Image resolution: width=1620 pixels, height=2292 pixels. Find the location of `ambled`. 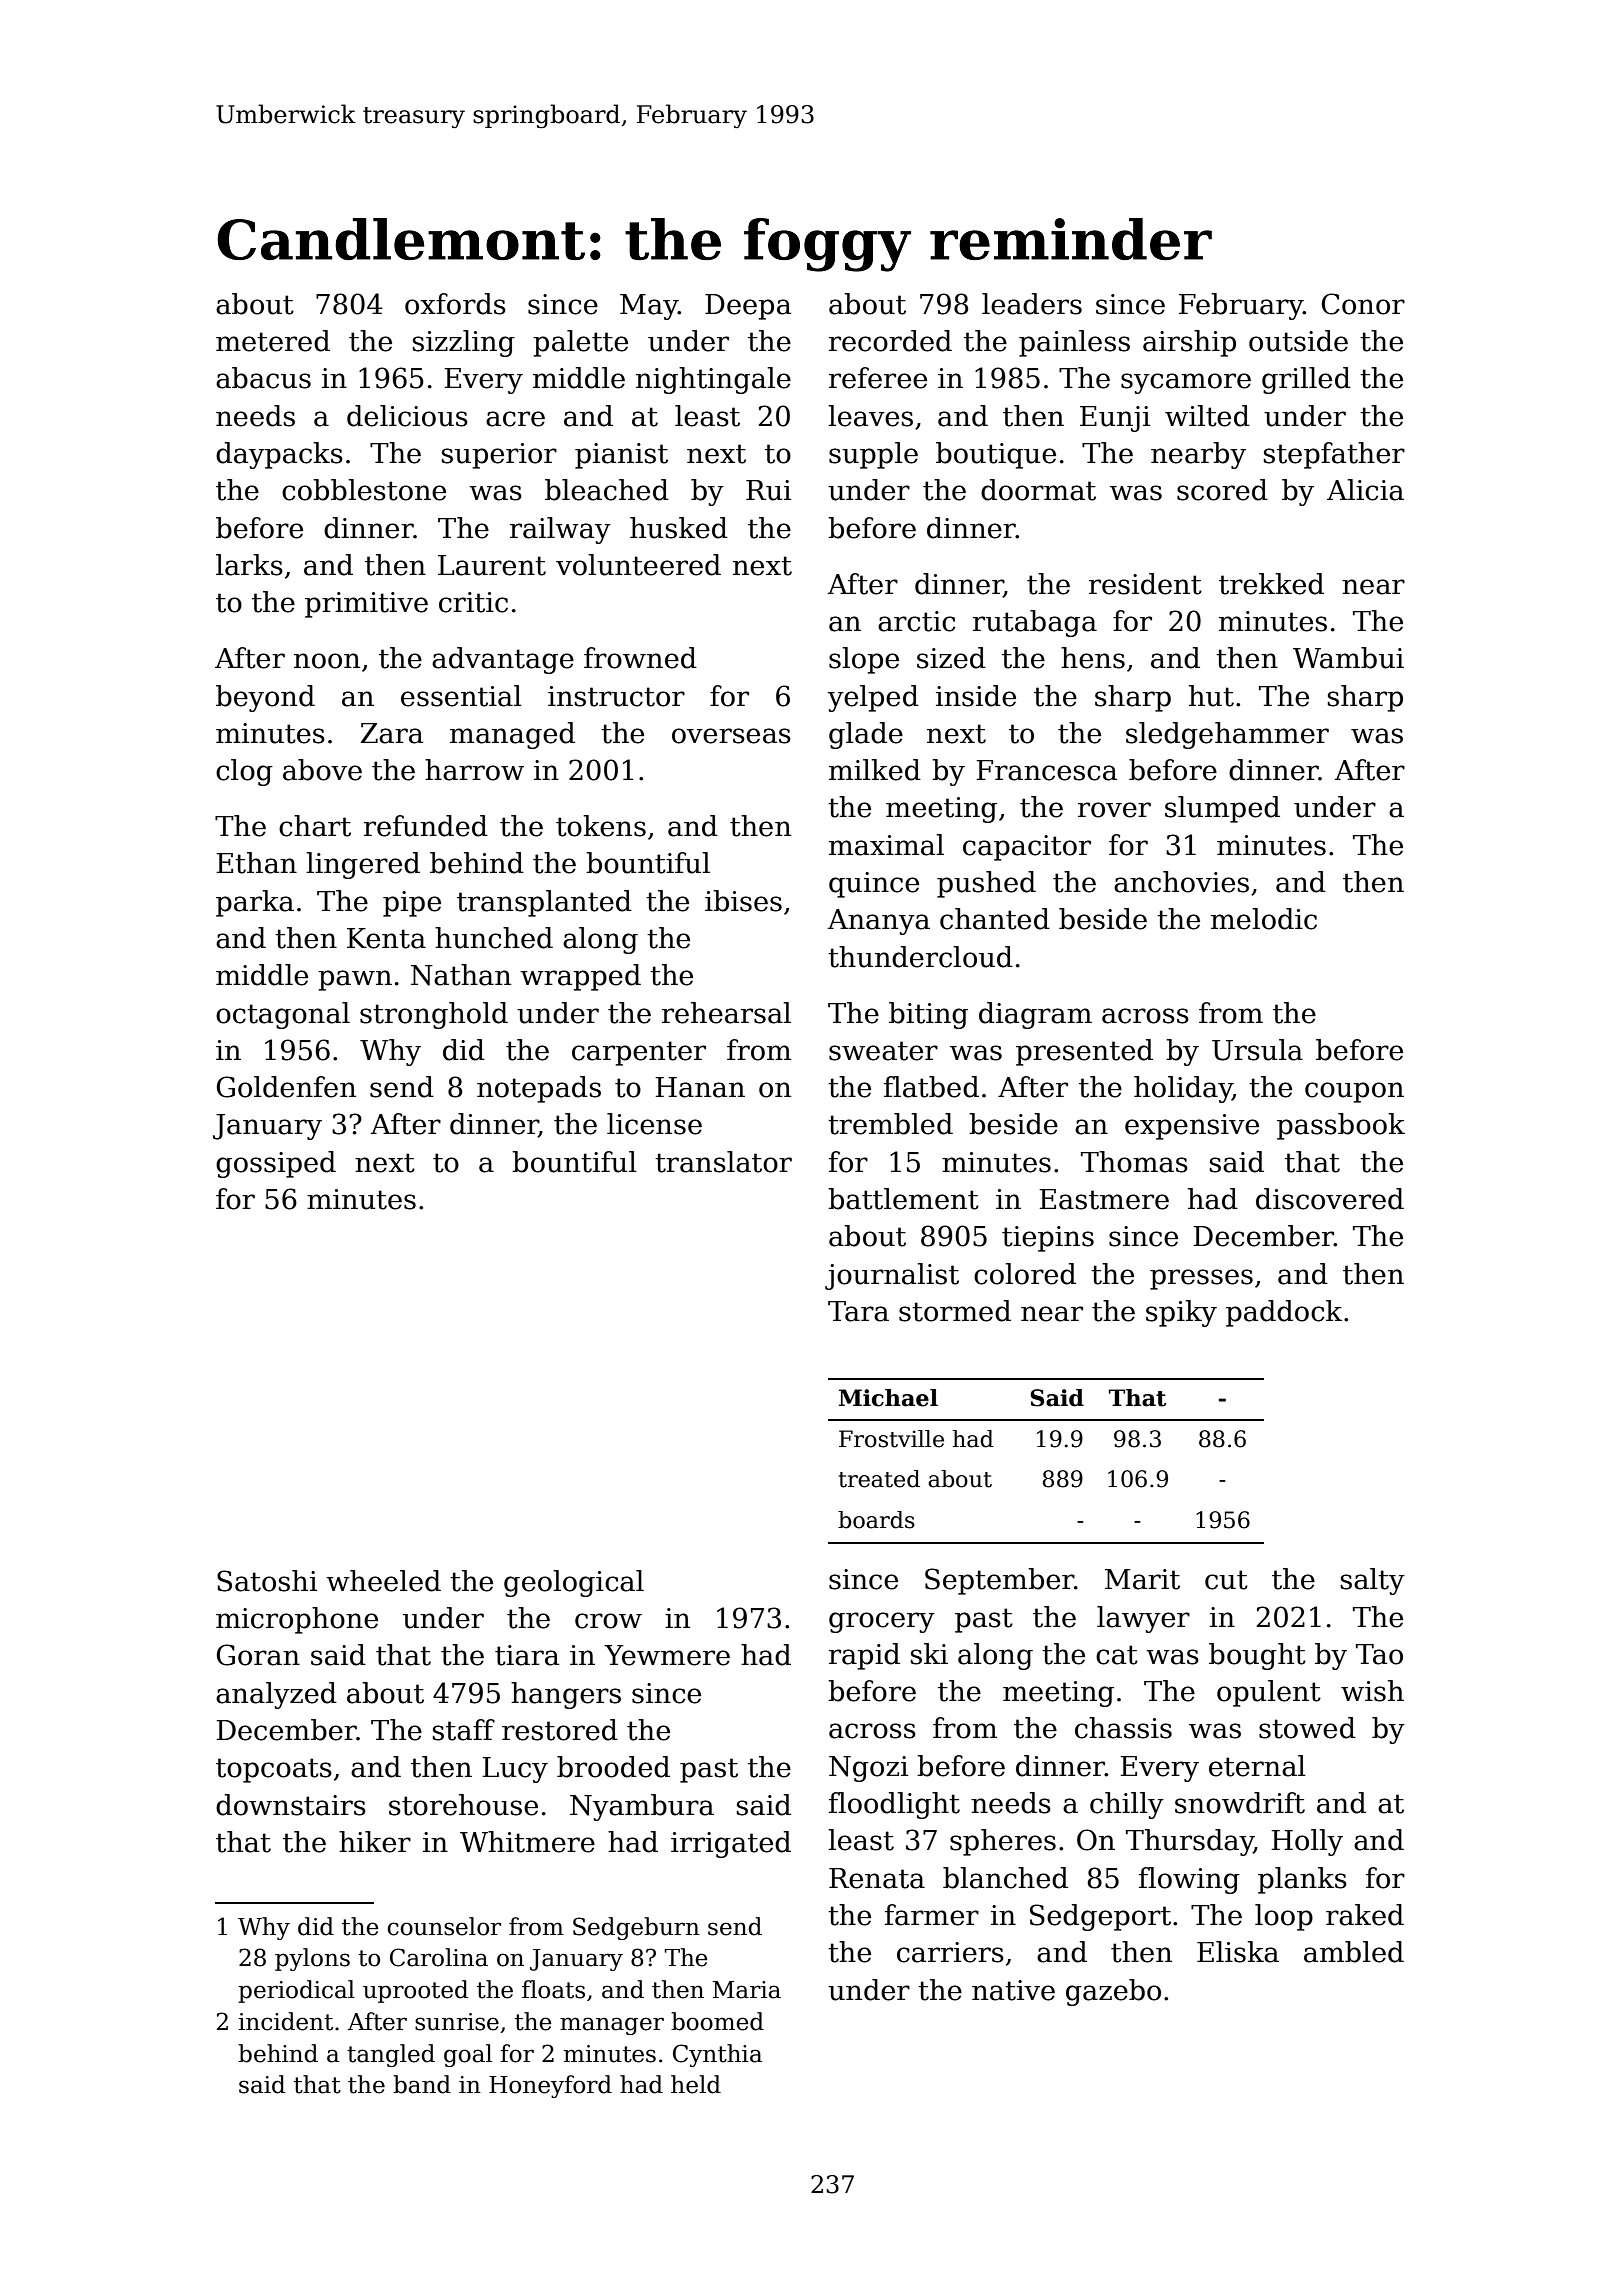

ambled is located at coordinates (1354, 1952).
